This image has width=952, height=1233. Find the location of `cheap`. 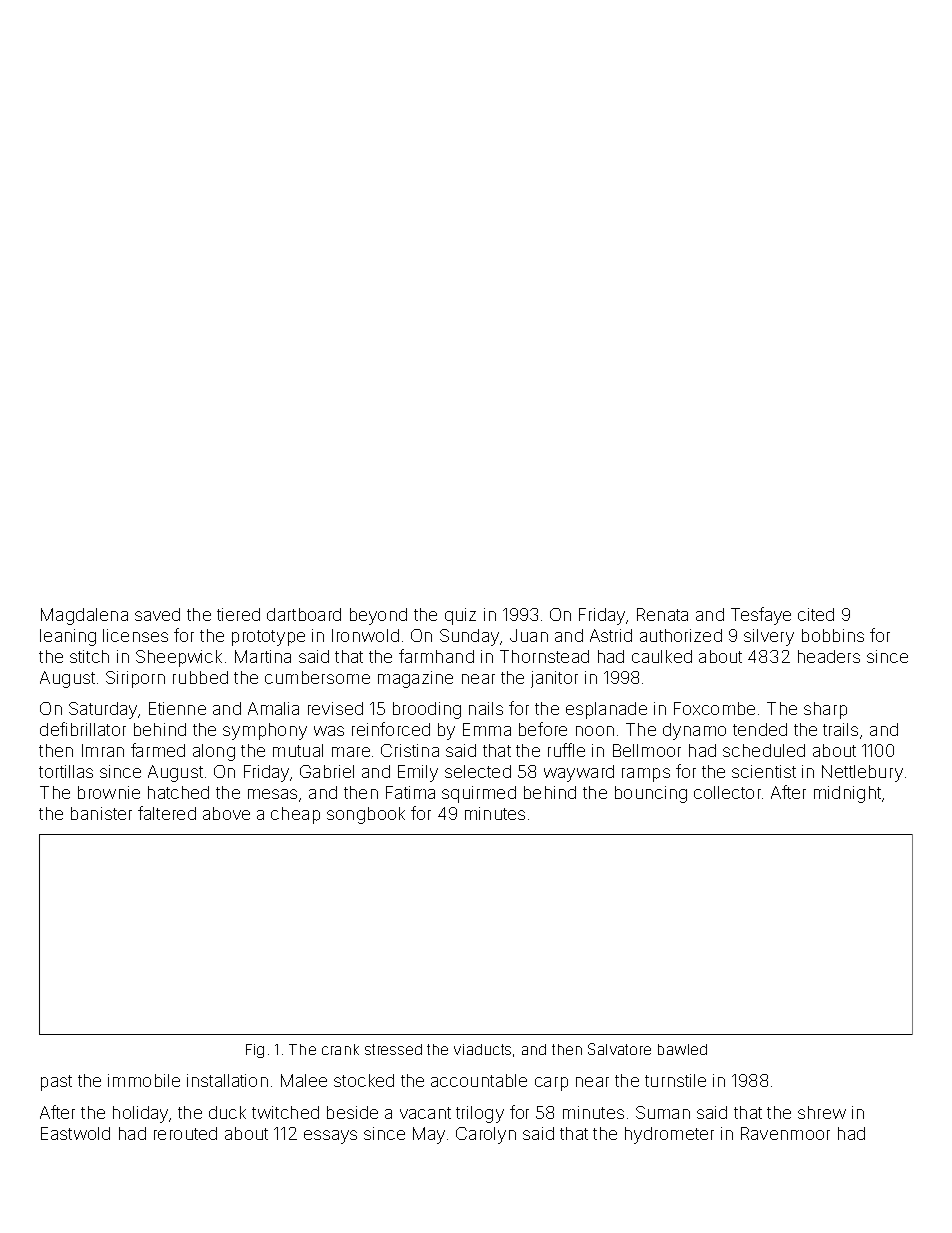

cheap is located at coordinates (295, 815).
